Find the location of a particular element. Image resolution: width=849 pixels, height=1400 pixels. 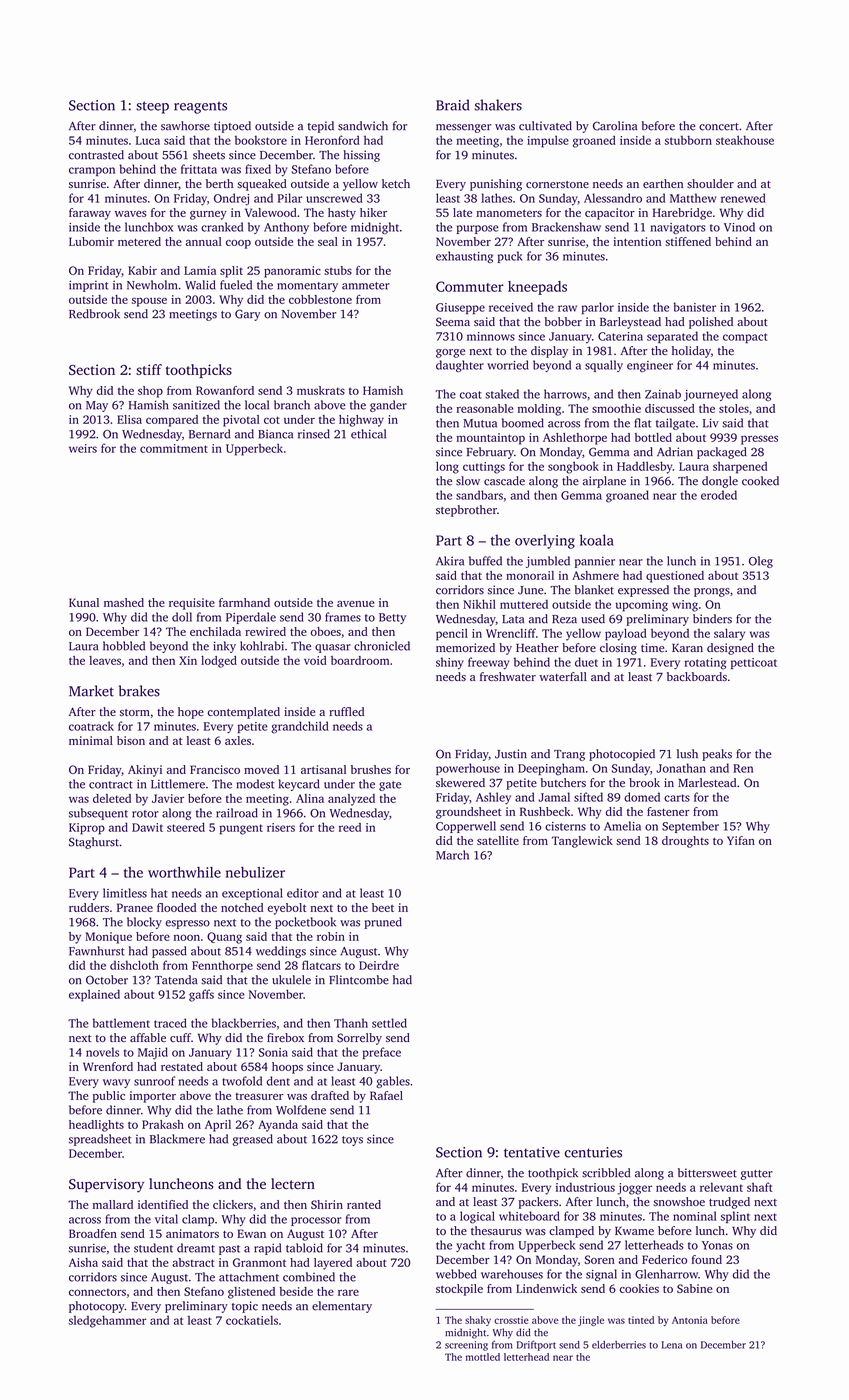

buffed is located at coordinates (485, 561).
